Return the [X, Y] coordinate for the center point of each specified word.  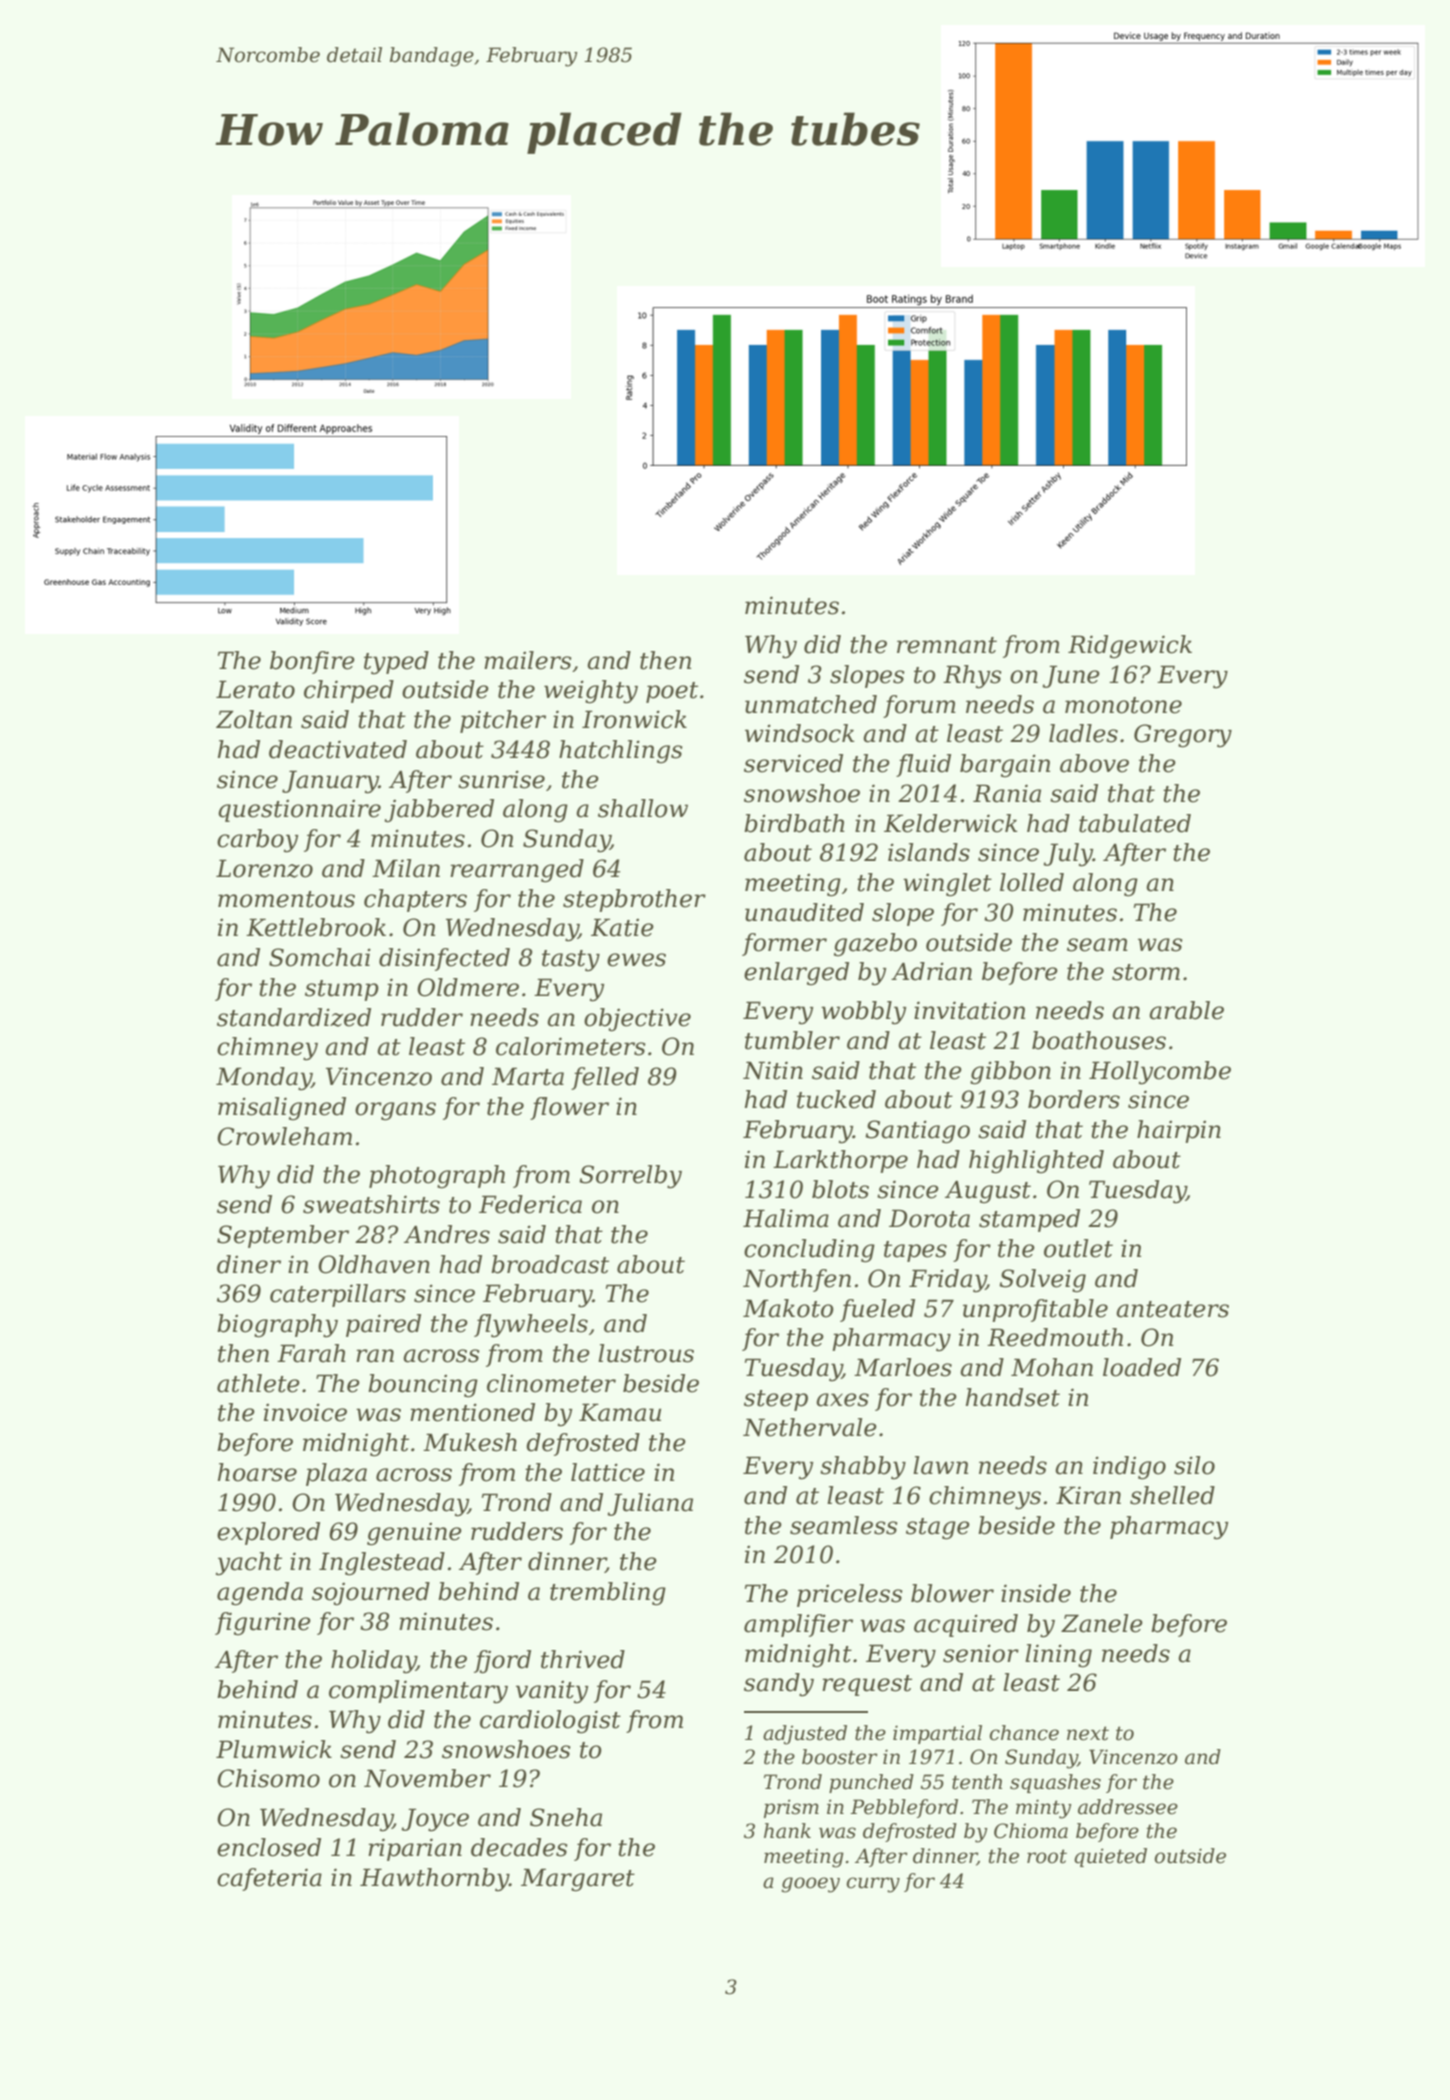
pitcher [503, 721]
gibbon [1010, 1073]
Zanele [1102, 1623]
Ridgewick [1130, 647]
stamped [1029, 1220]
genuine [414, 1534]
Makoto [788, 1308]
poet [672, 692]
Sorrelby [630, 1177]
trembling [608, 1594]
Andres [447, 1234]
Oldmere [468, 987]
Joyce [435, 1820]
